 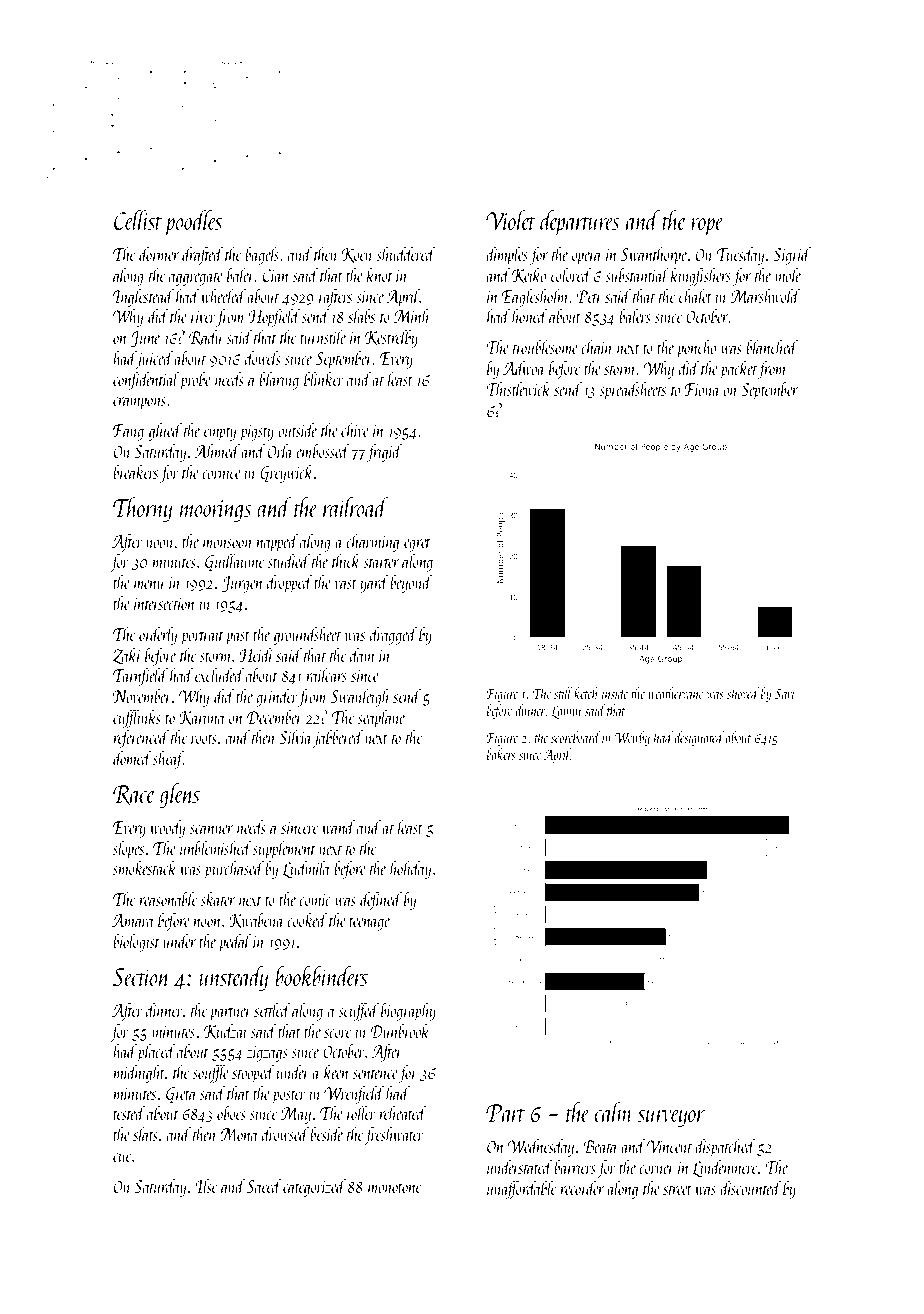 I want to click on river, so click(x=203, y=317).
